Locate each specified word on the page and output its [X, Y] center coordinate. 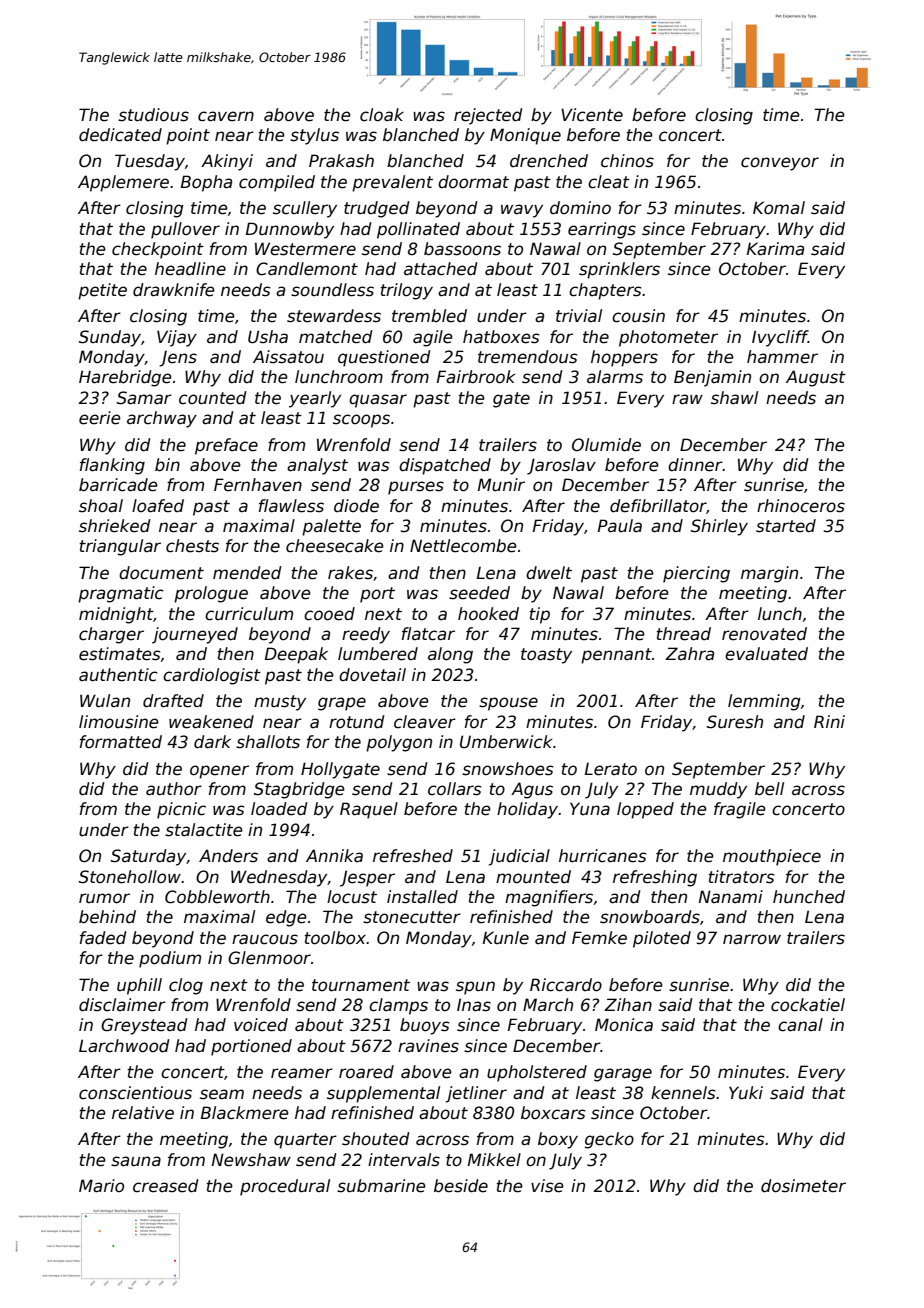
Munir [501, 484]
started [786, 526]
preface [226, 446]
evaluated [766, 654]
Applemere [123, 183]
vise [547, 1186]
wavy [522, 211]
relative [143, 1113]
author [174, 789]
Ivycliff [780, 338]
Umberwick [506, 742]
